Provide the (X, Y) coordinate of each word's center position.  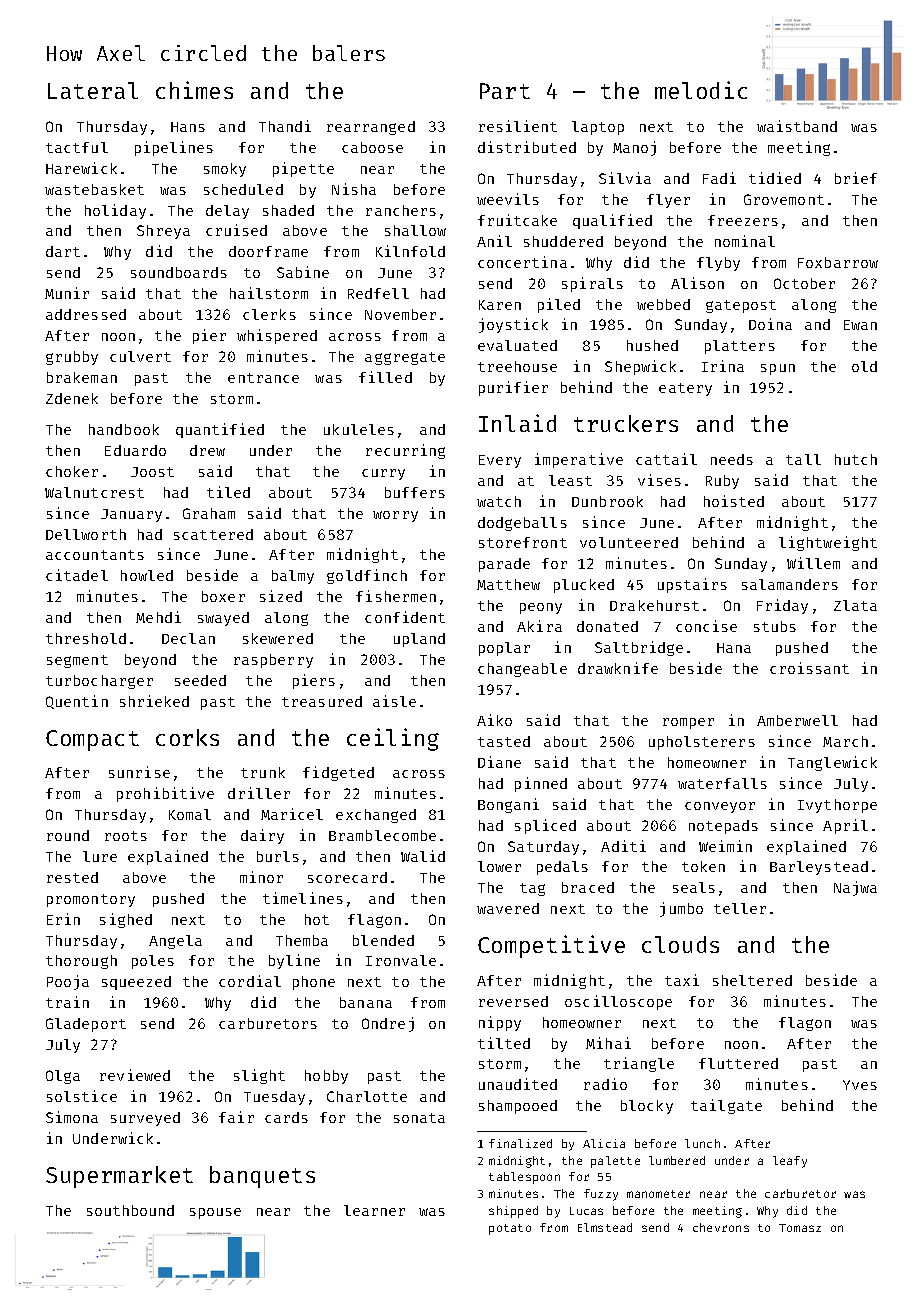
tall (803, 459)
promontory (91, 900)
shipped (513, 1212)
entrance (263, 378)
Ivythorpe (837, 806)
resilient (518, 126)
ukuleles (359, 429)
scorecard (347, 877)
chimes (194, 90)
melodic (701, 90)
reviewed (135, 1075)
